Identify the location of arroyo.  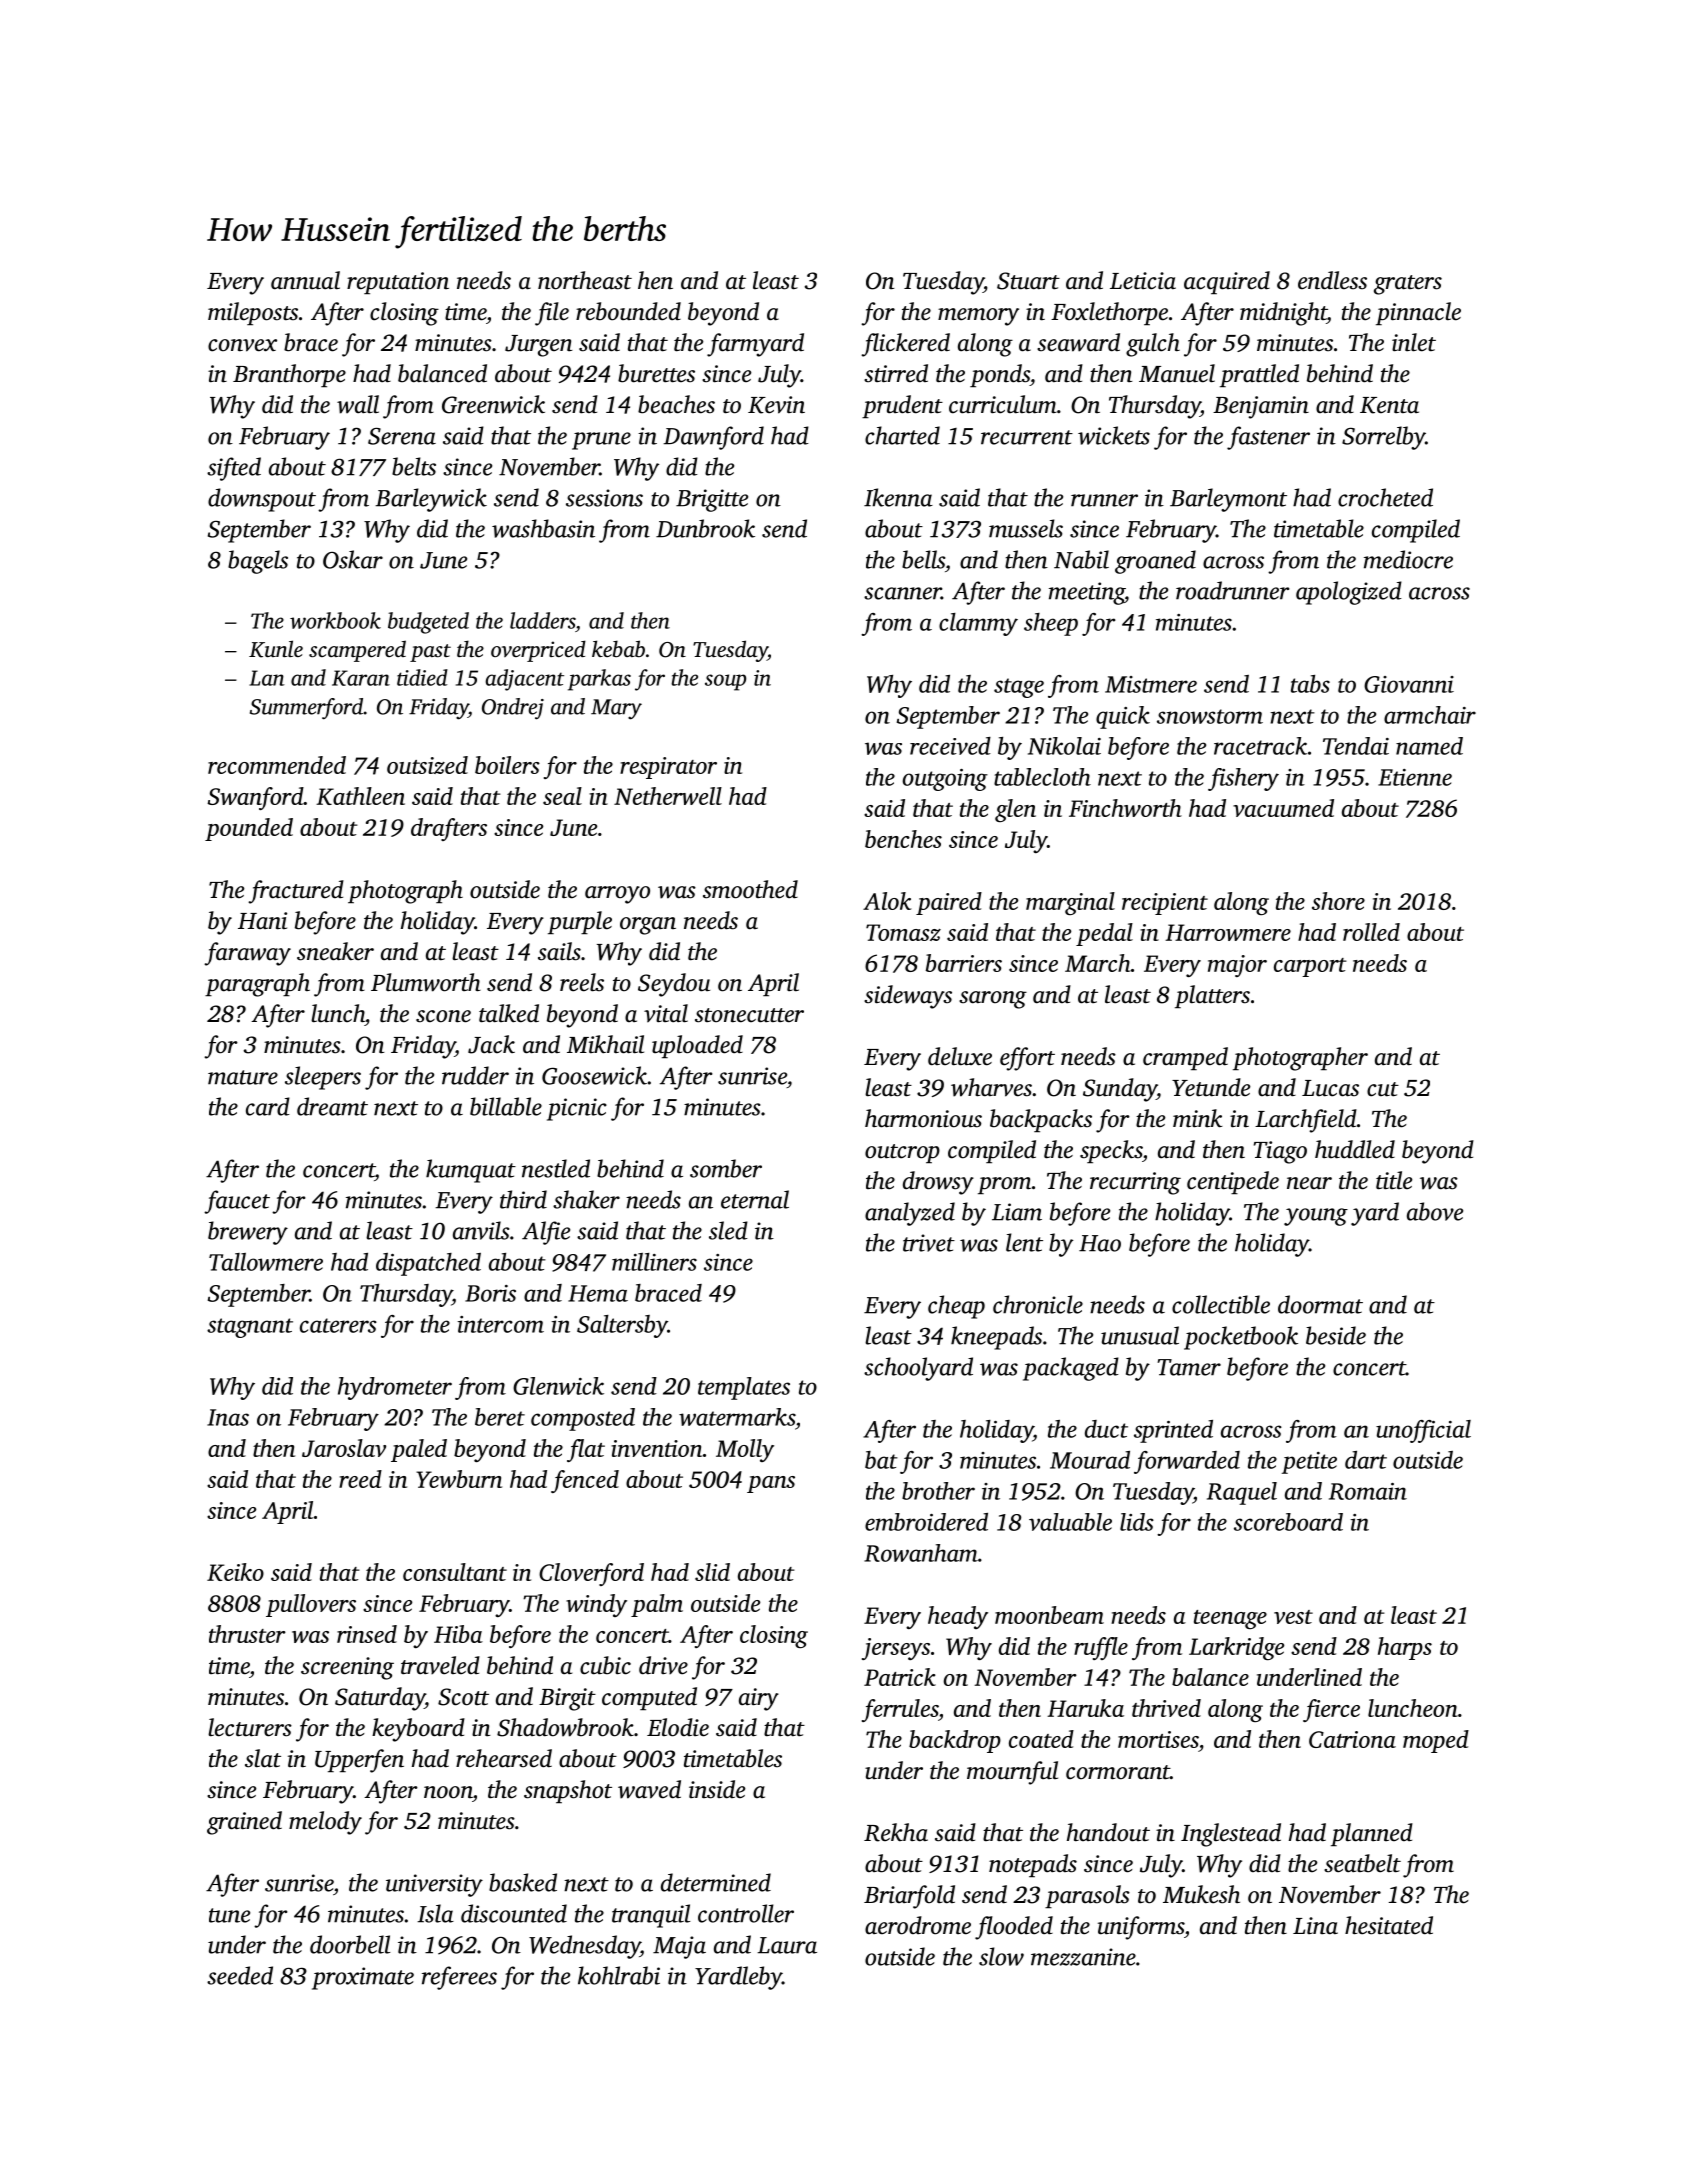
(617, 895).
